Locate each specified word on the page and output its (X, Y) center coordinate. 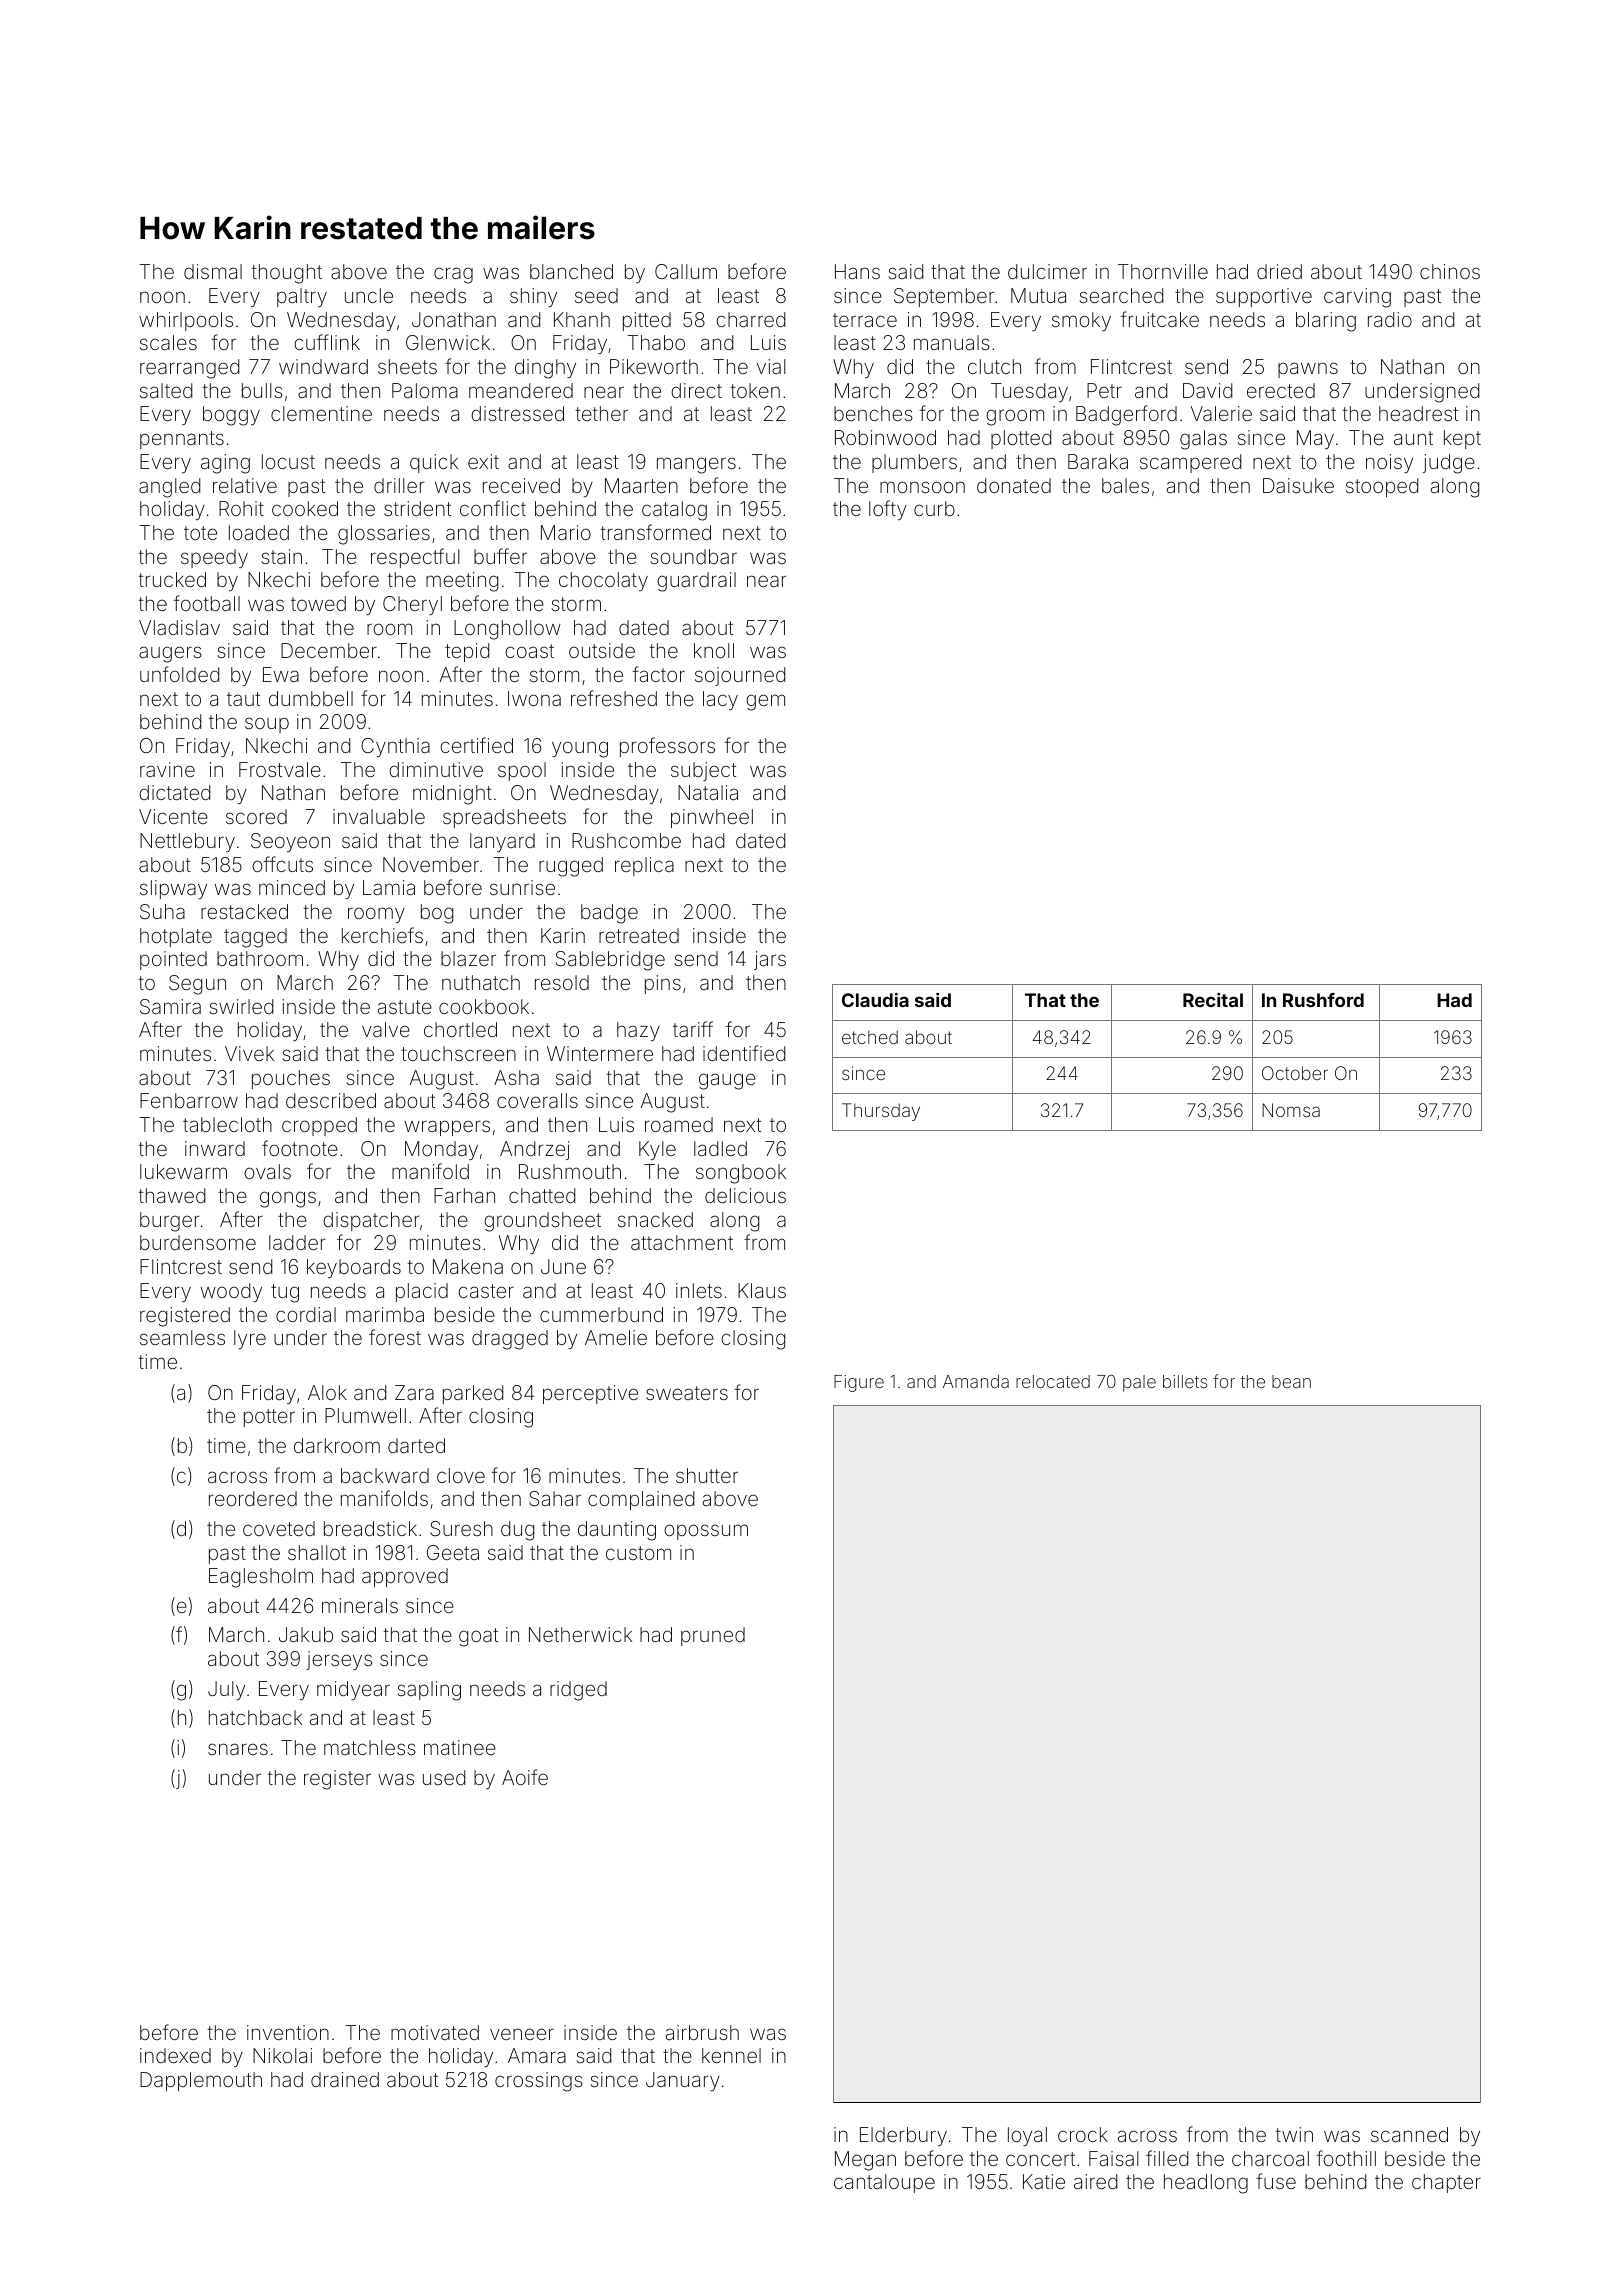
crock (1083, 2134)
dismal (213, 271)
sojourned (740, 676)
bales (1125, 485)
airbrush (702, 2032)
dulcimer (1047, 271)
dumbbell (311, 698)
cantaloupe (884, 2183)
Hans (857, 271)
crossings (539, 2082)
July (226, 1690)
